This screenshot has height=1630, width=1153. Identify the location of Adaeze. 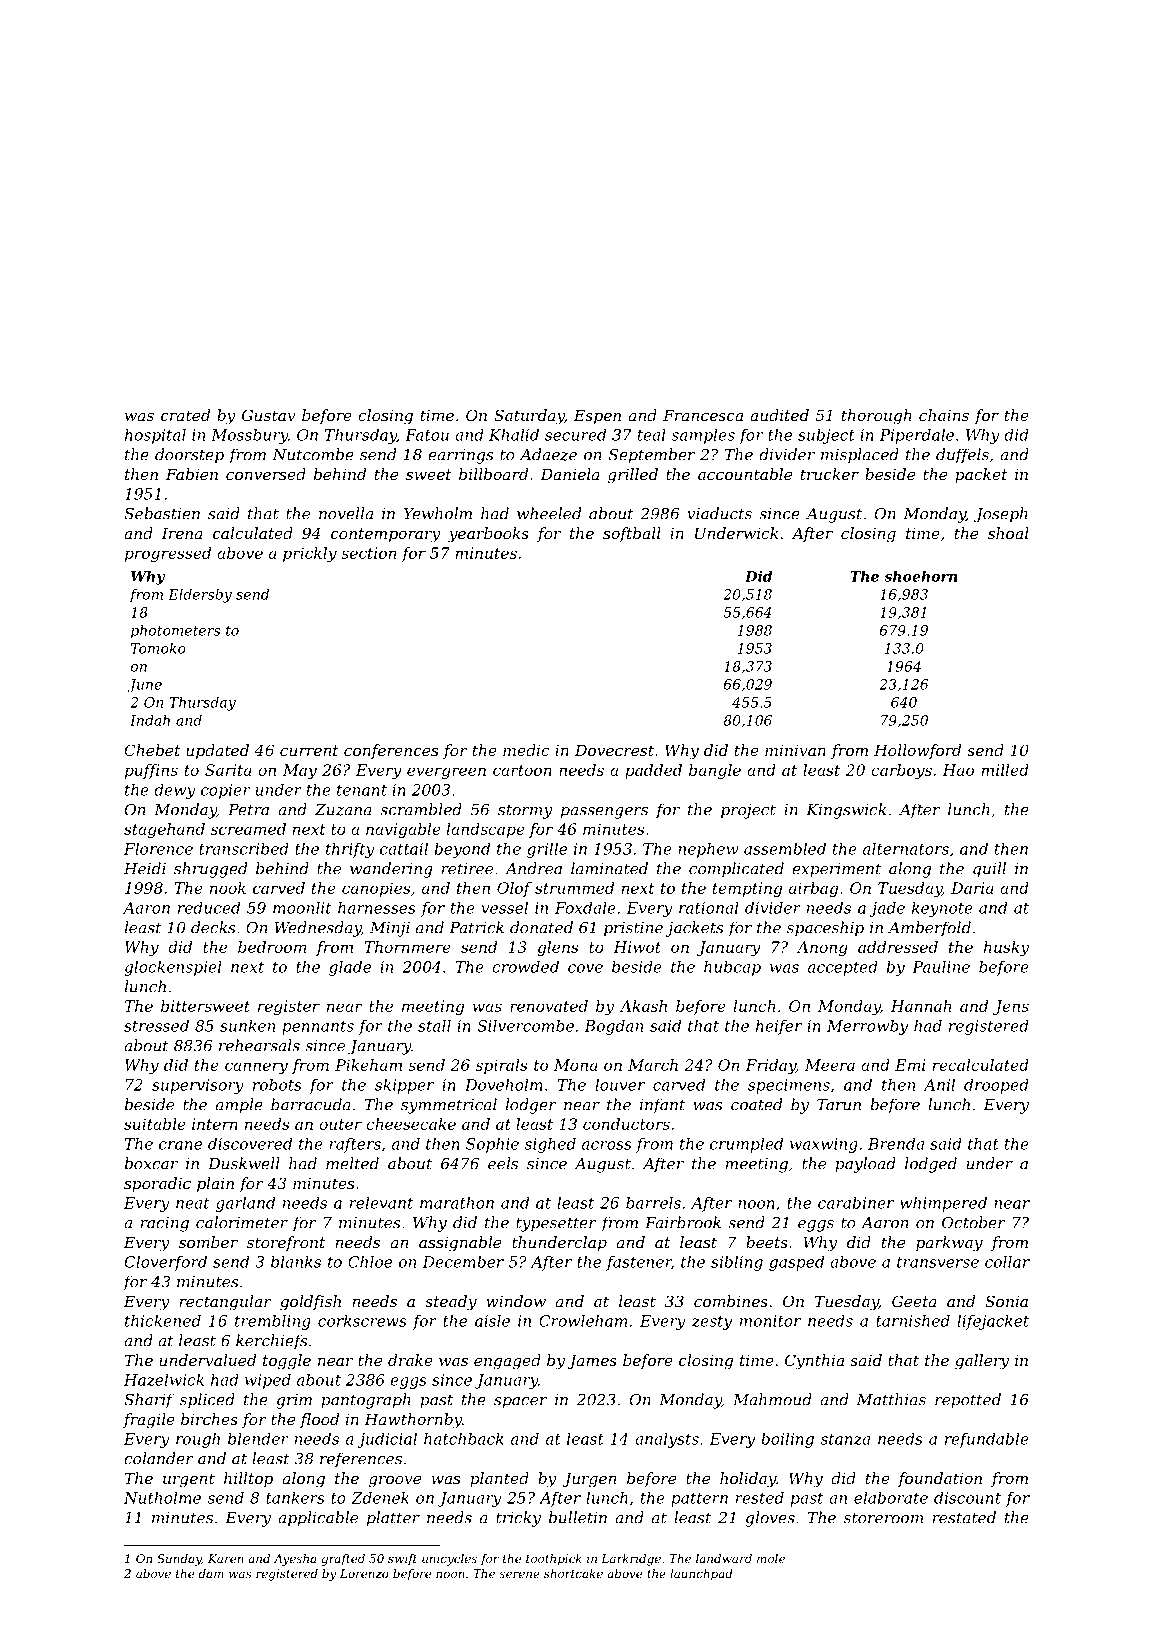
(548, 454).
